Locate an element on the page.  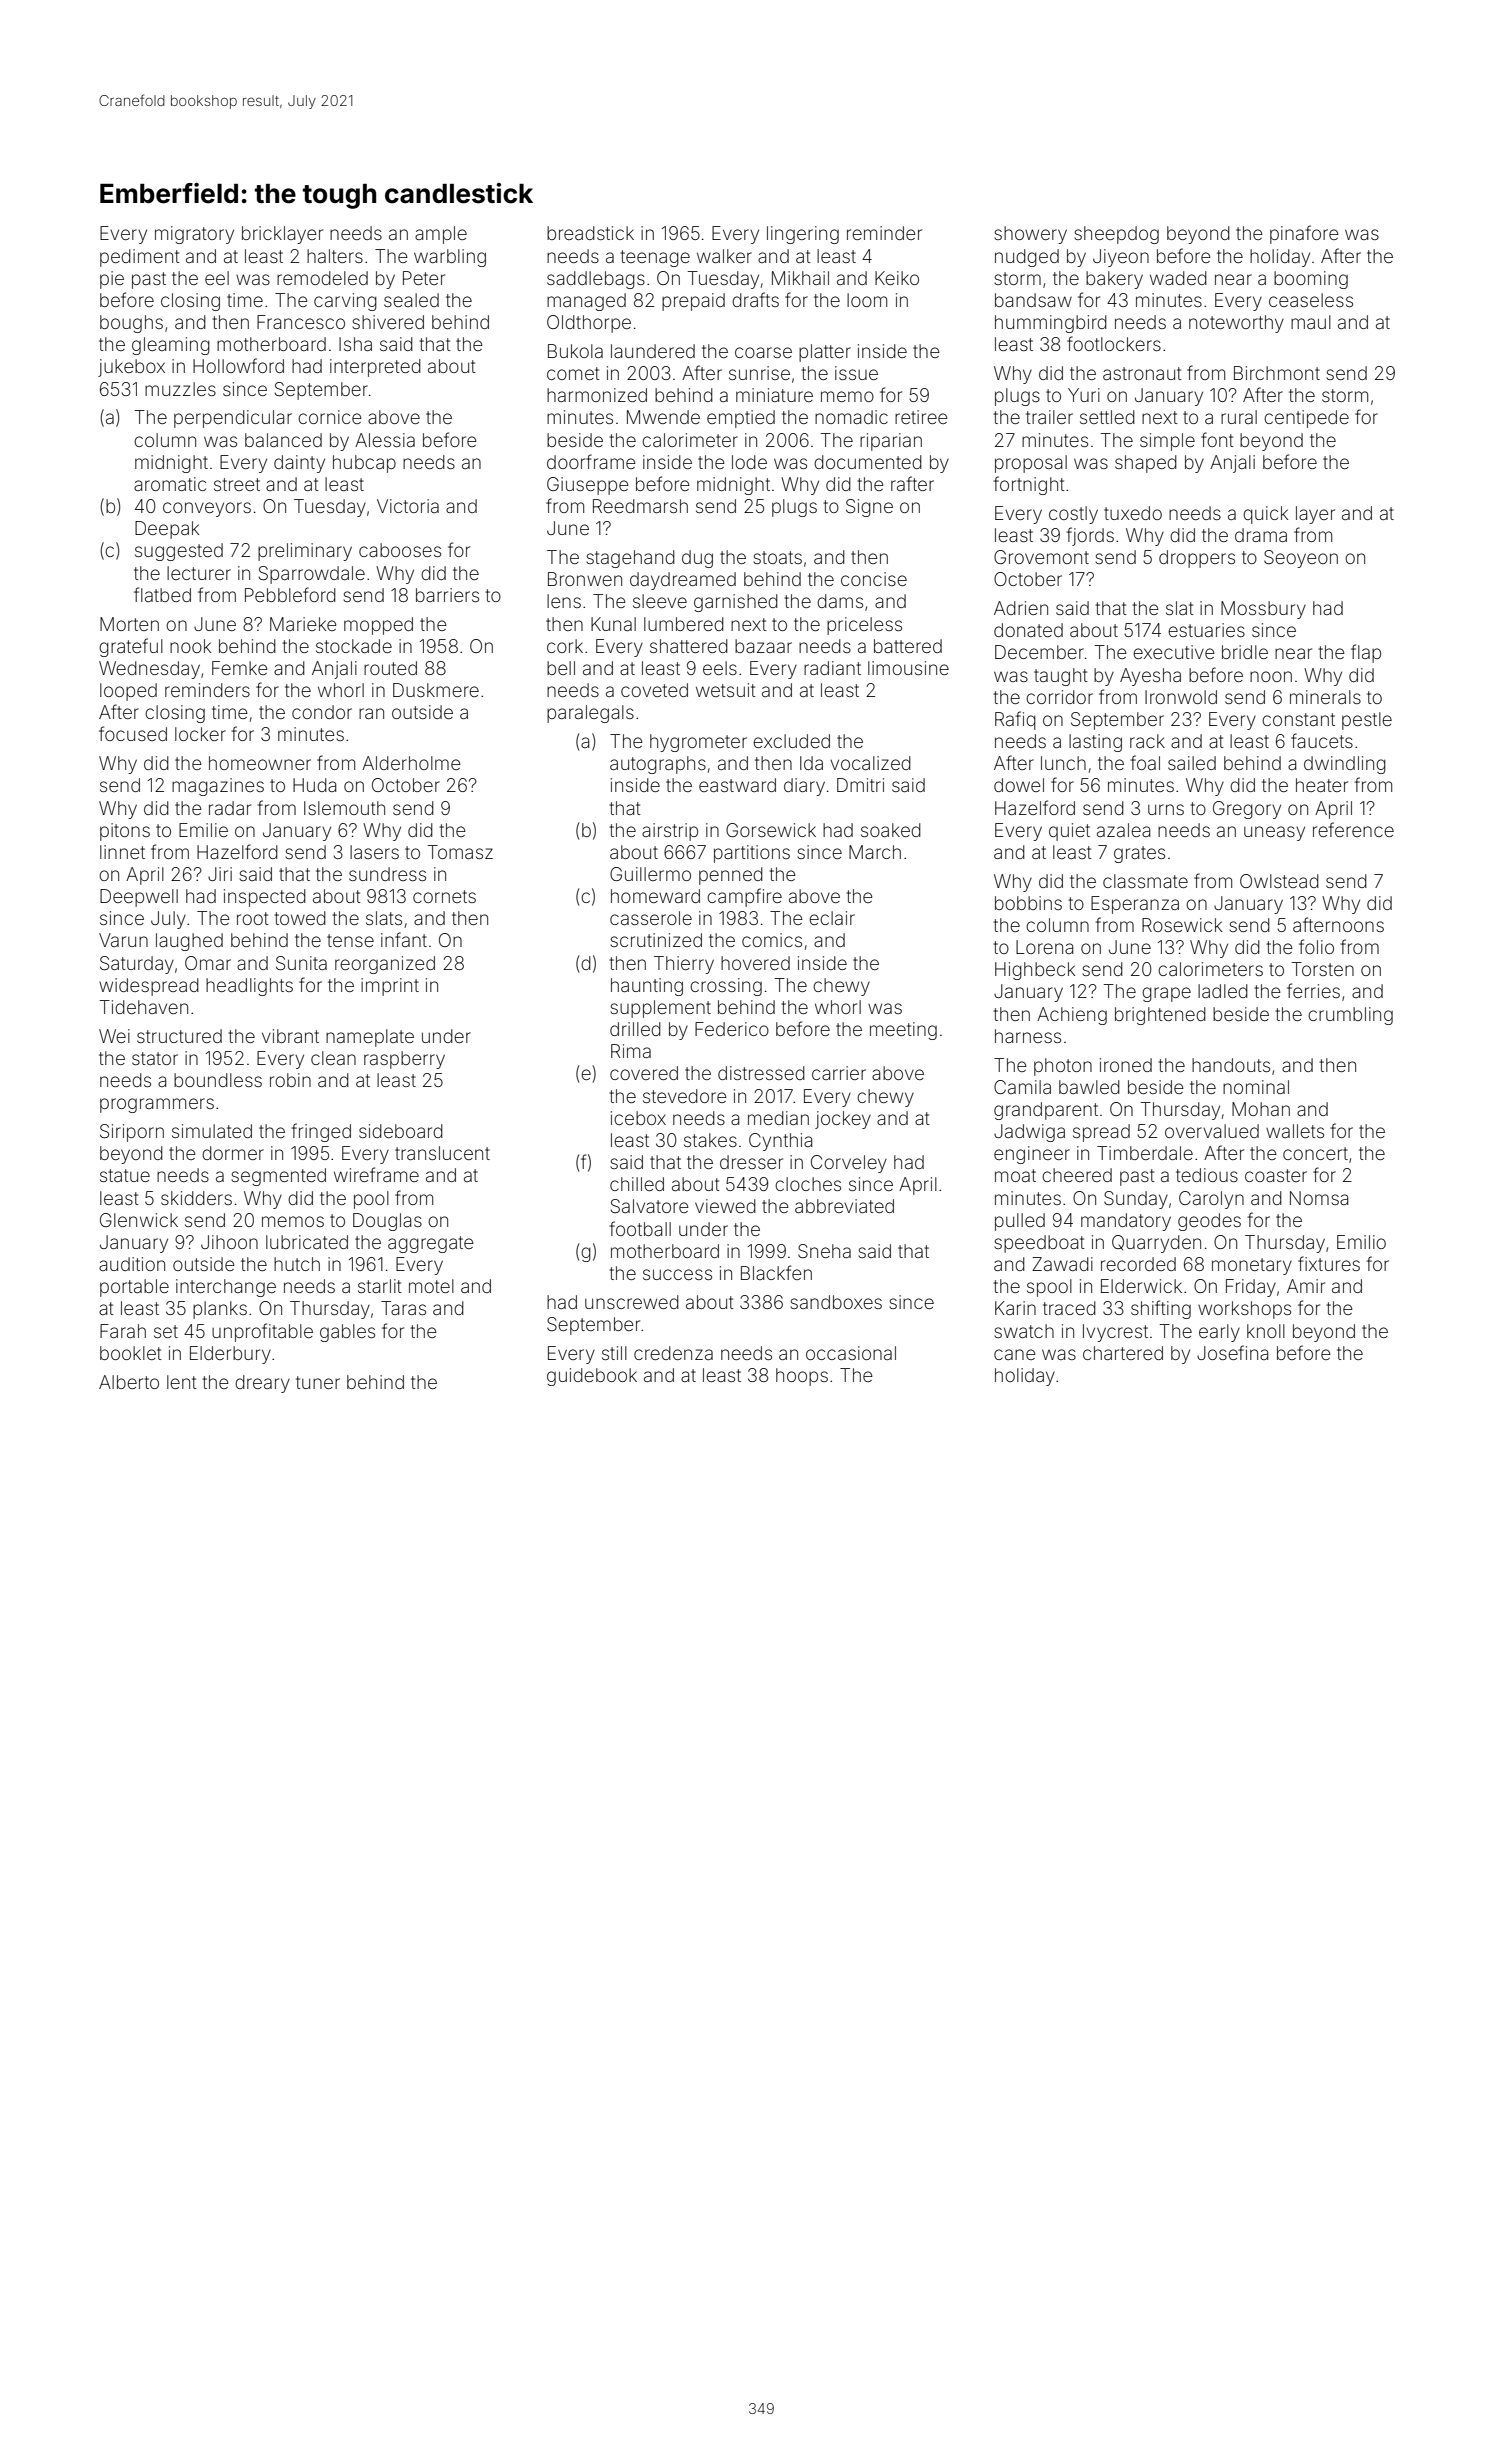
waded is located at coordinates (1178, 278).
